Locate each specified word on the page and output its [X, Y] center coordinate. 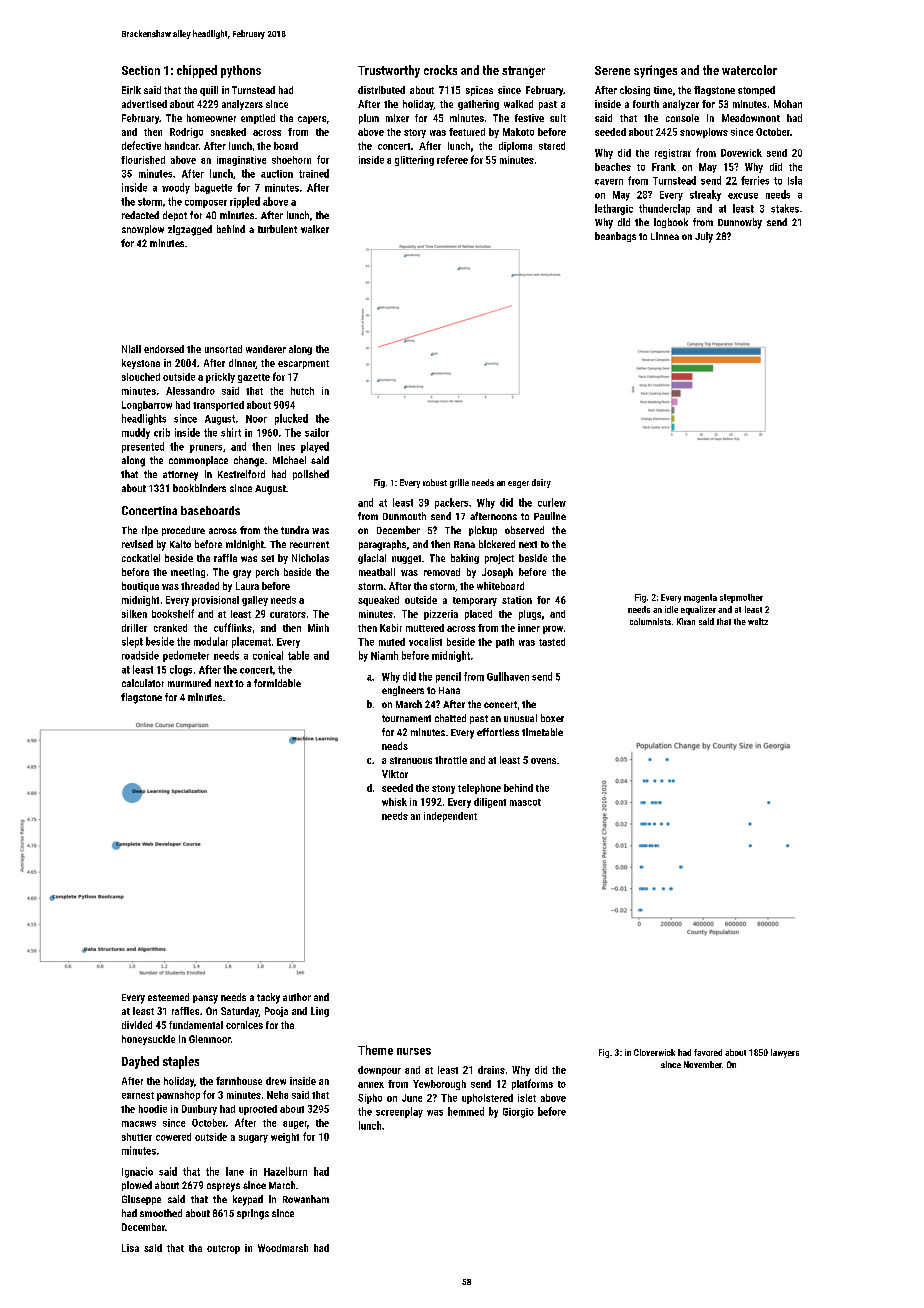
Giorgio [518, 1113]
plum [369, 119]
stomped [756, 91]
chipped [197, 71]
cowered [173, 1137]
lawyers [785, 1053]
